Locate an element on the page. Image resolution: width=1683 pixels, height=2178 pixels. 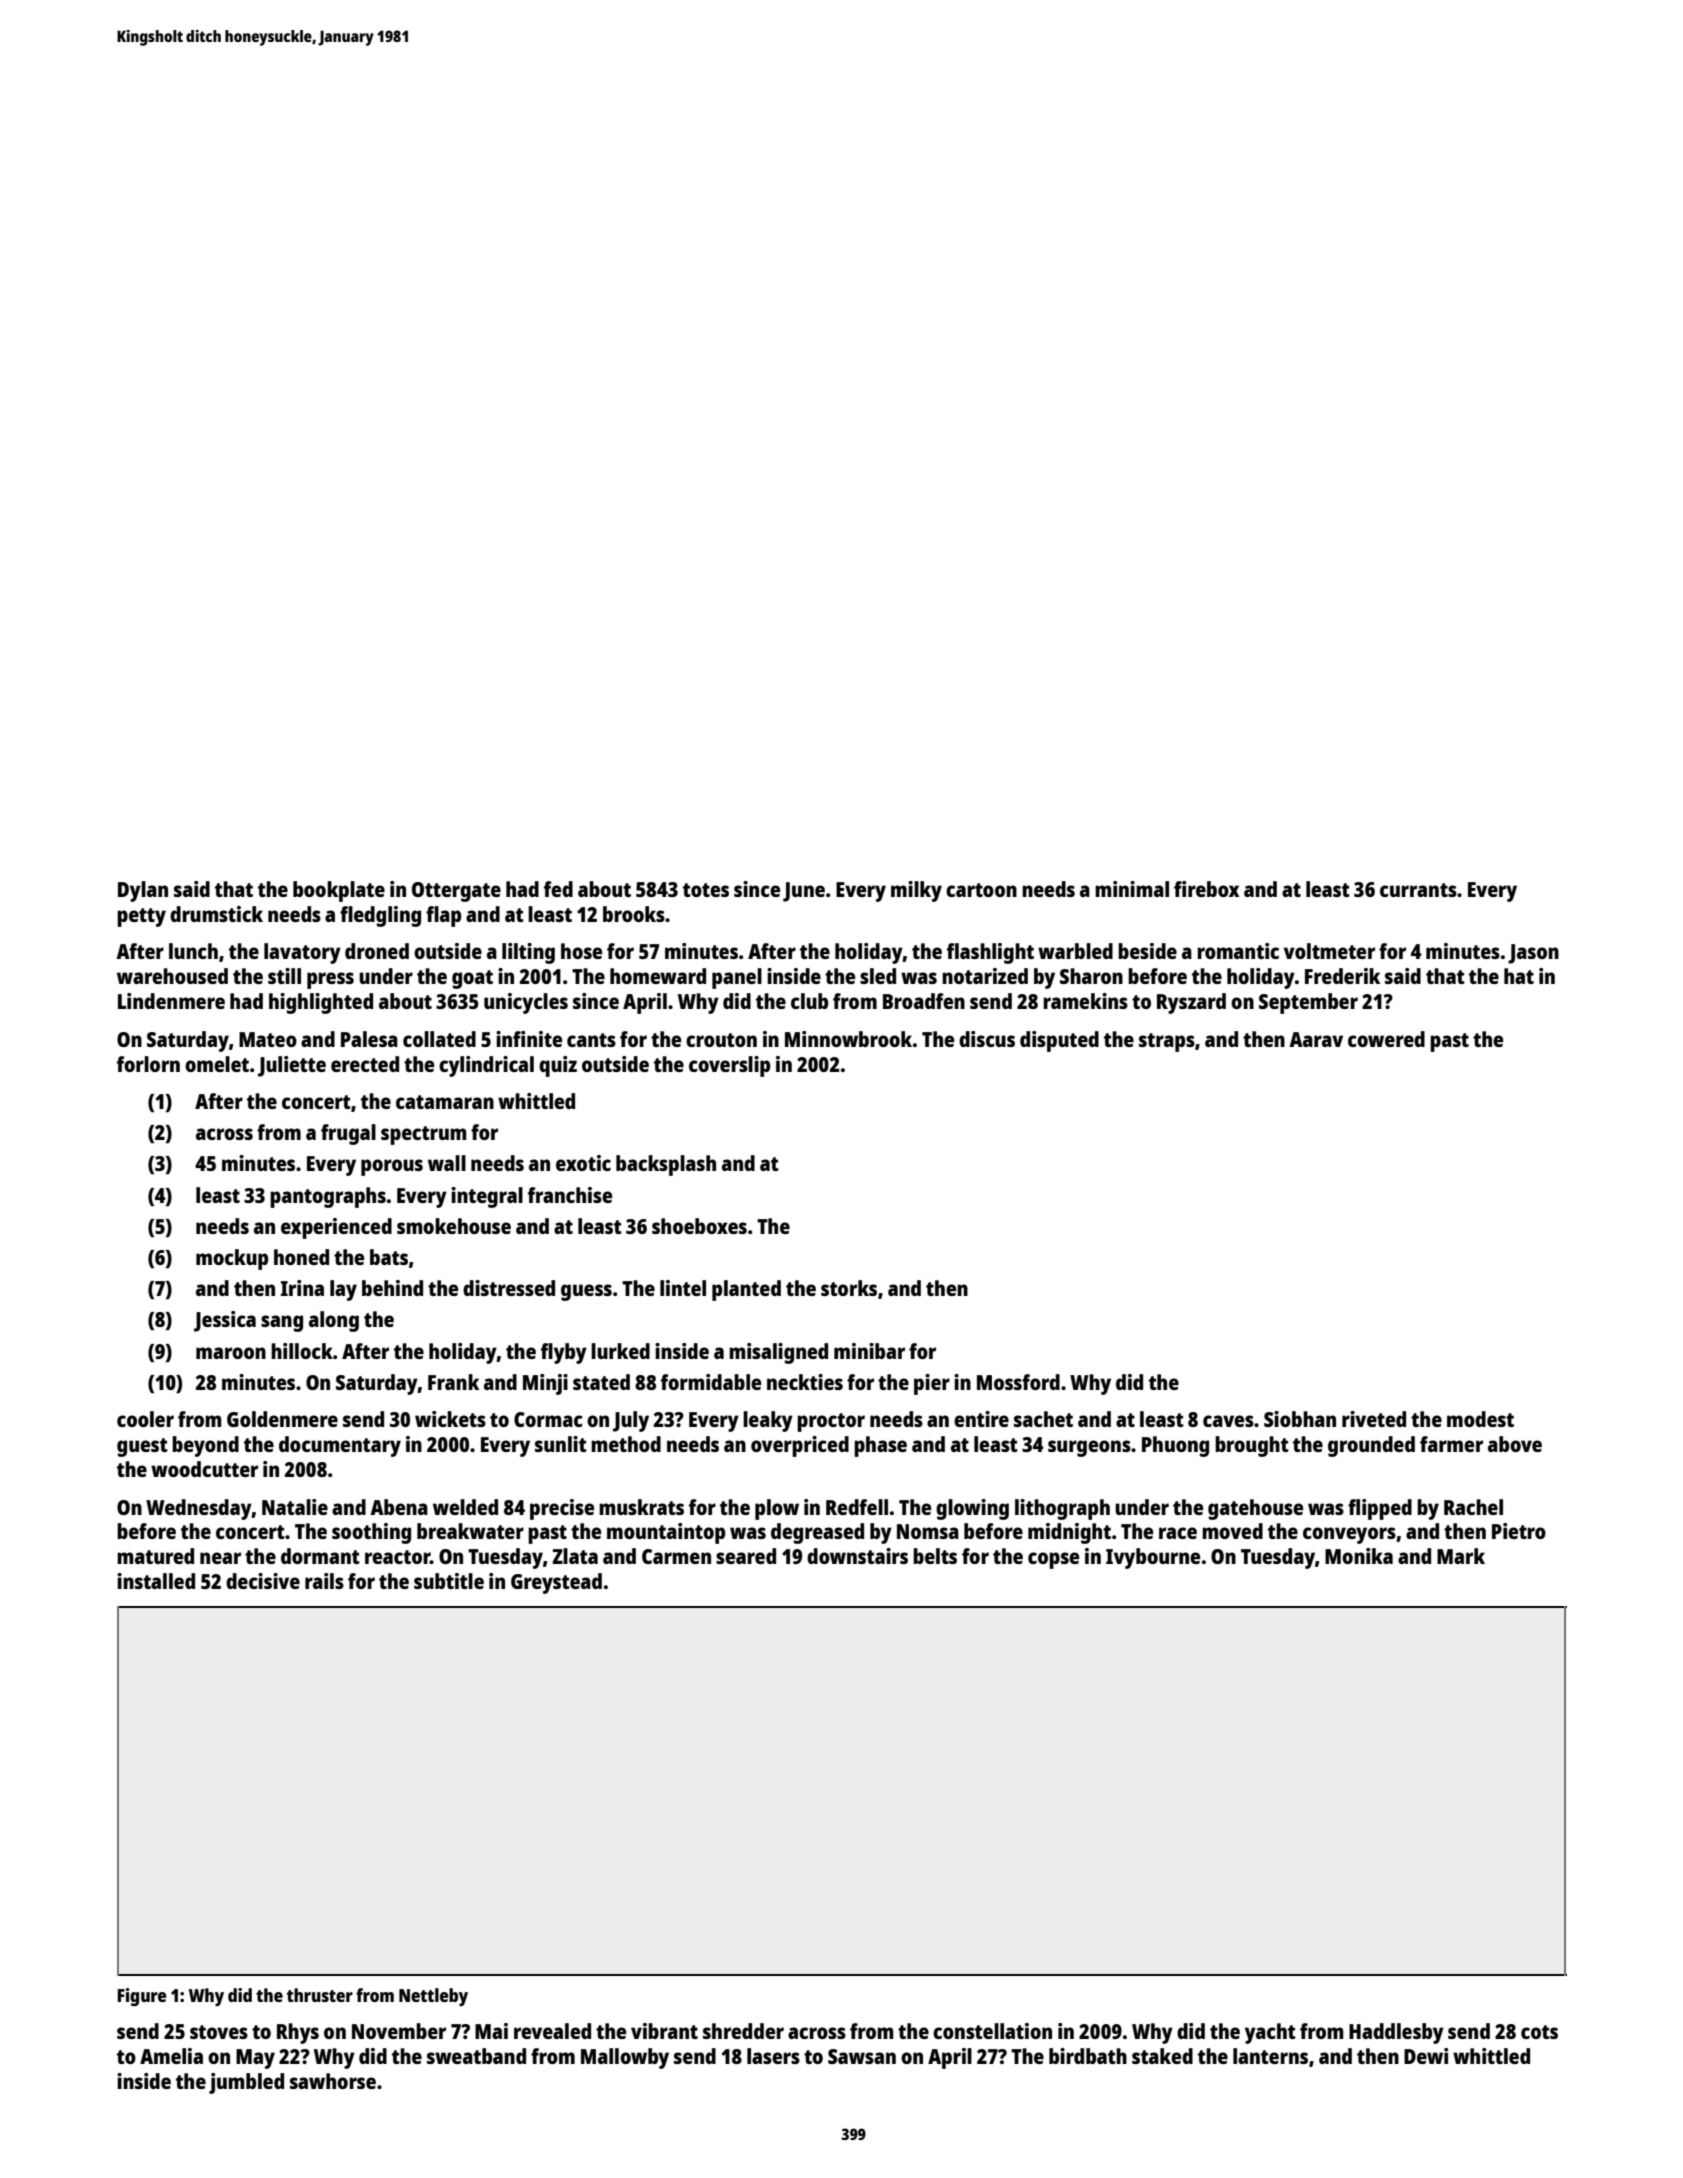
Mark is located at coordinates (1461, 1556).
